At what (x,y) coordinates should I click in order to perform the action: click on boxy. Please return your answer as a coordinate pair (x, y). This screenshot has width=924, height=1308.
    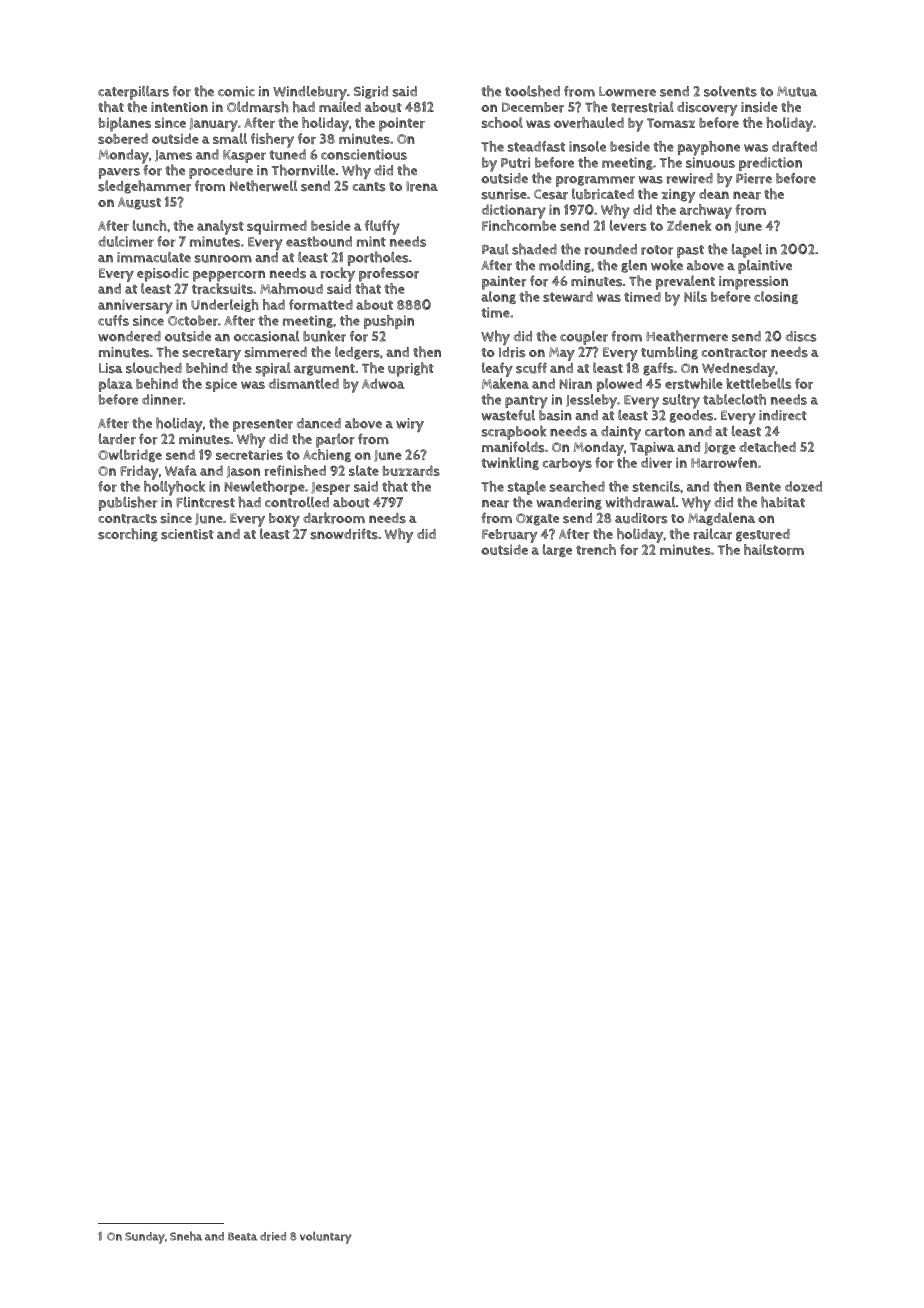
    Looking at the image, I should click on (284, 520).
